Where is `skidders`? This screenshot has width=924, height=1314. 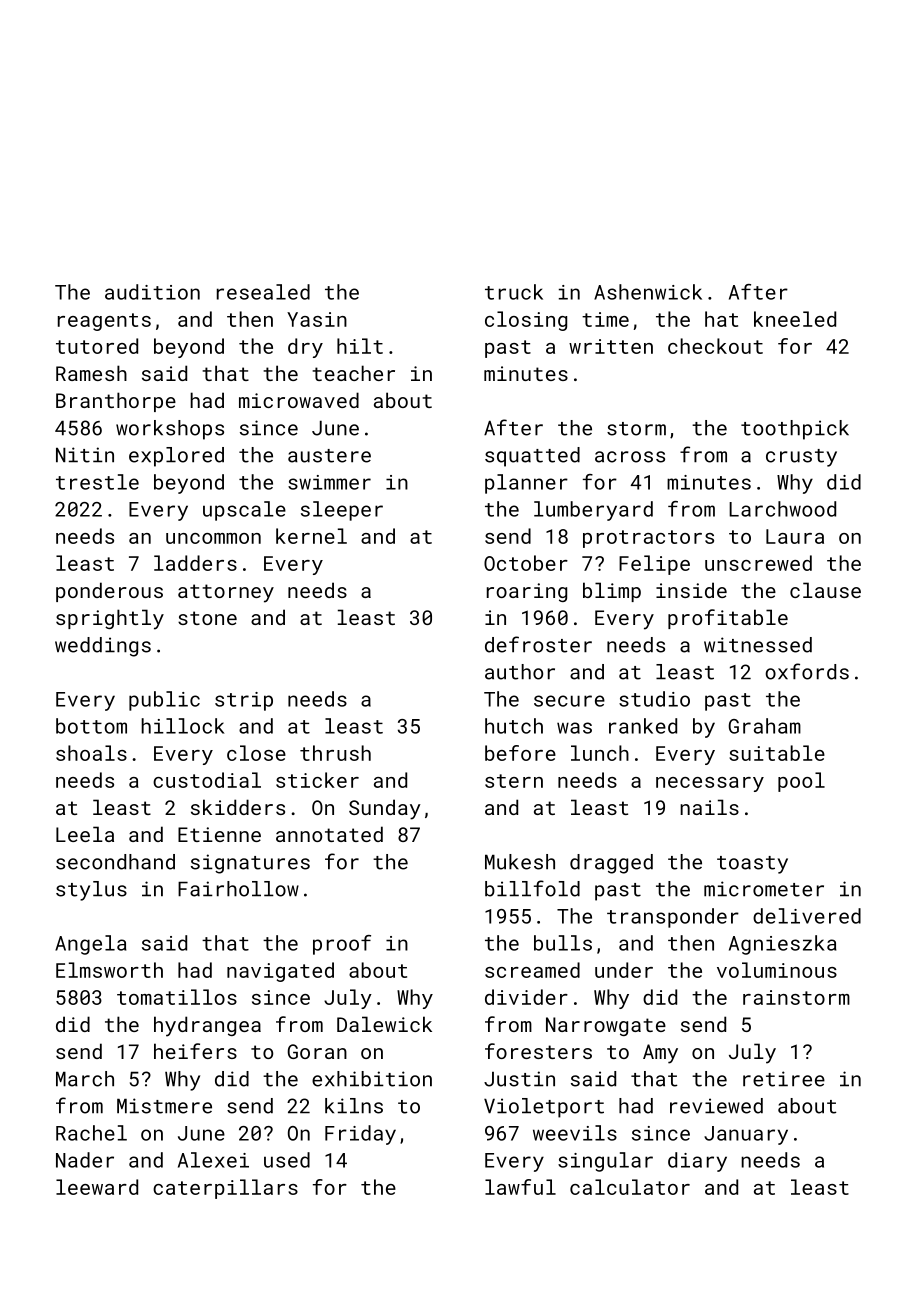 skidders is located at coordinates (238, 807).
